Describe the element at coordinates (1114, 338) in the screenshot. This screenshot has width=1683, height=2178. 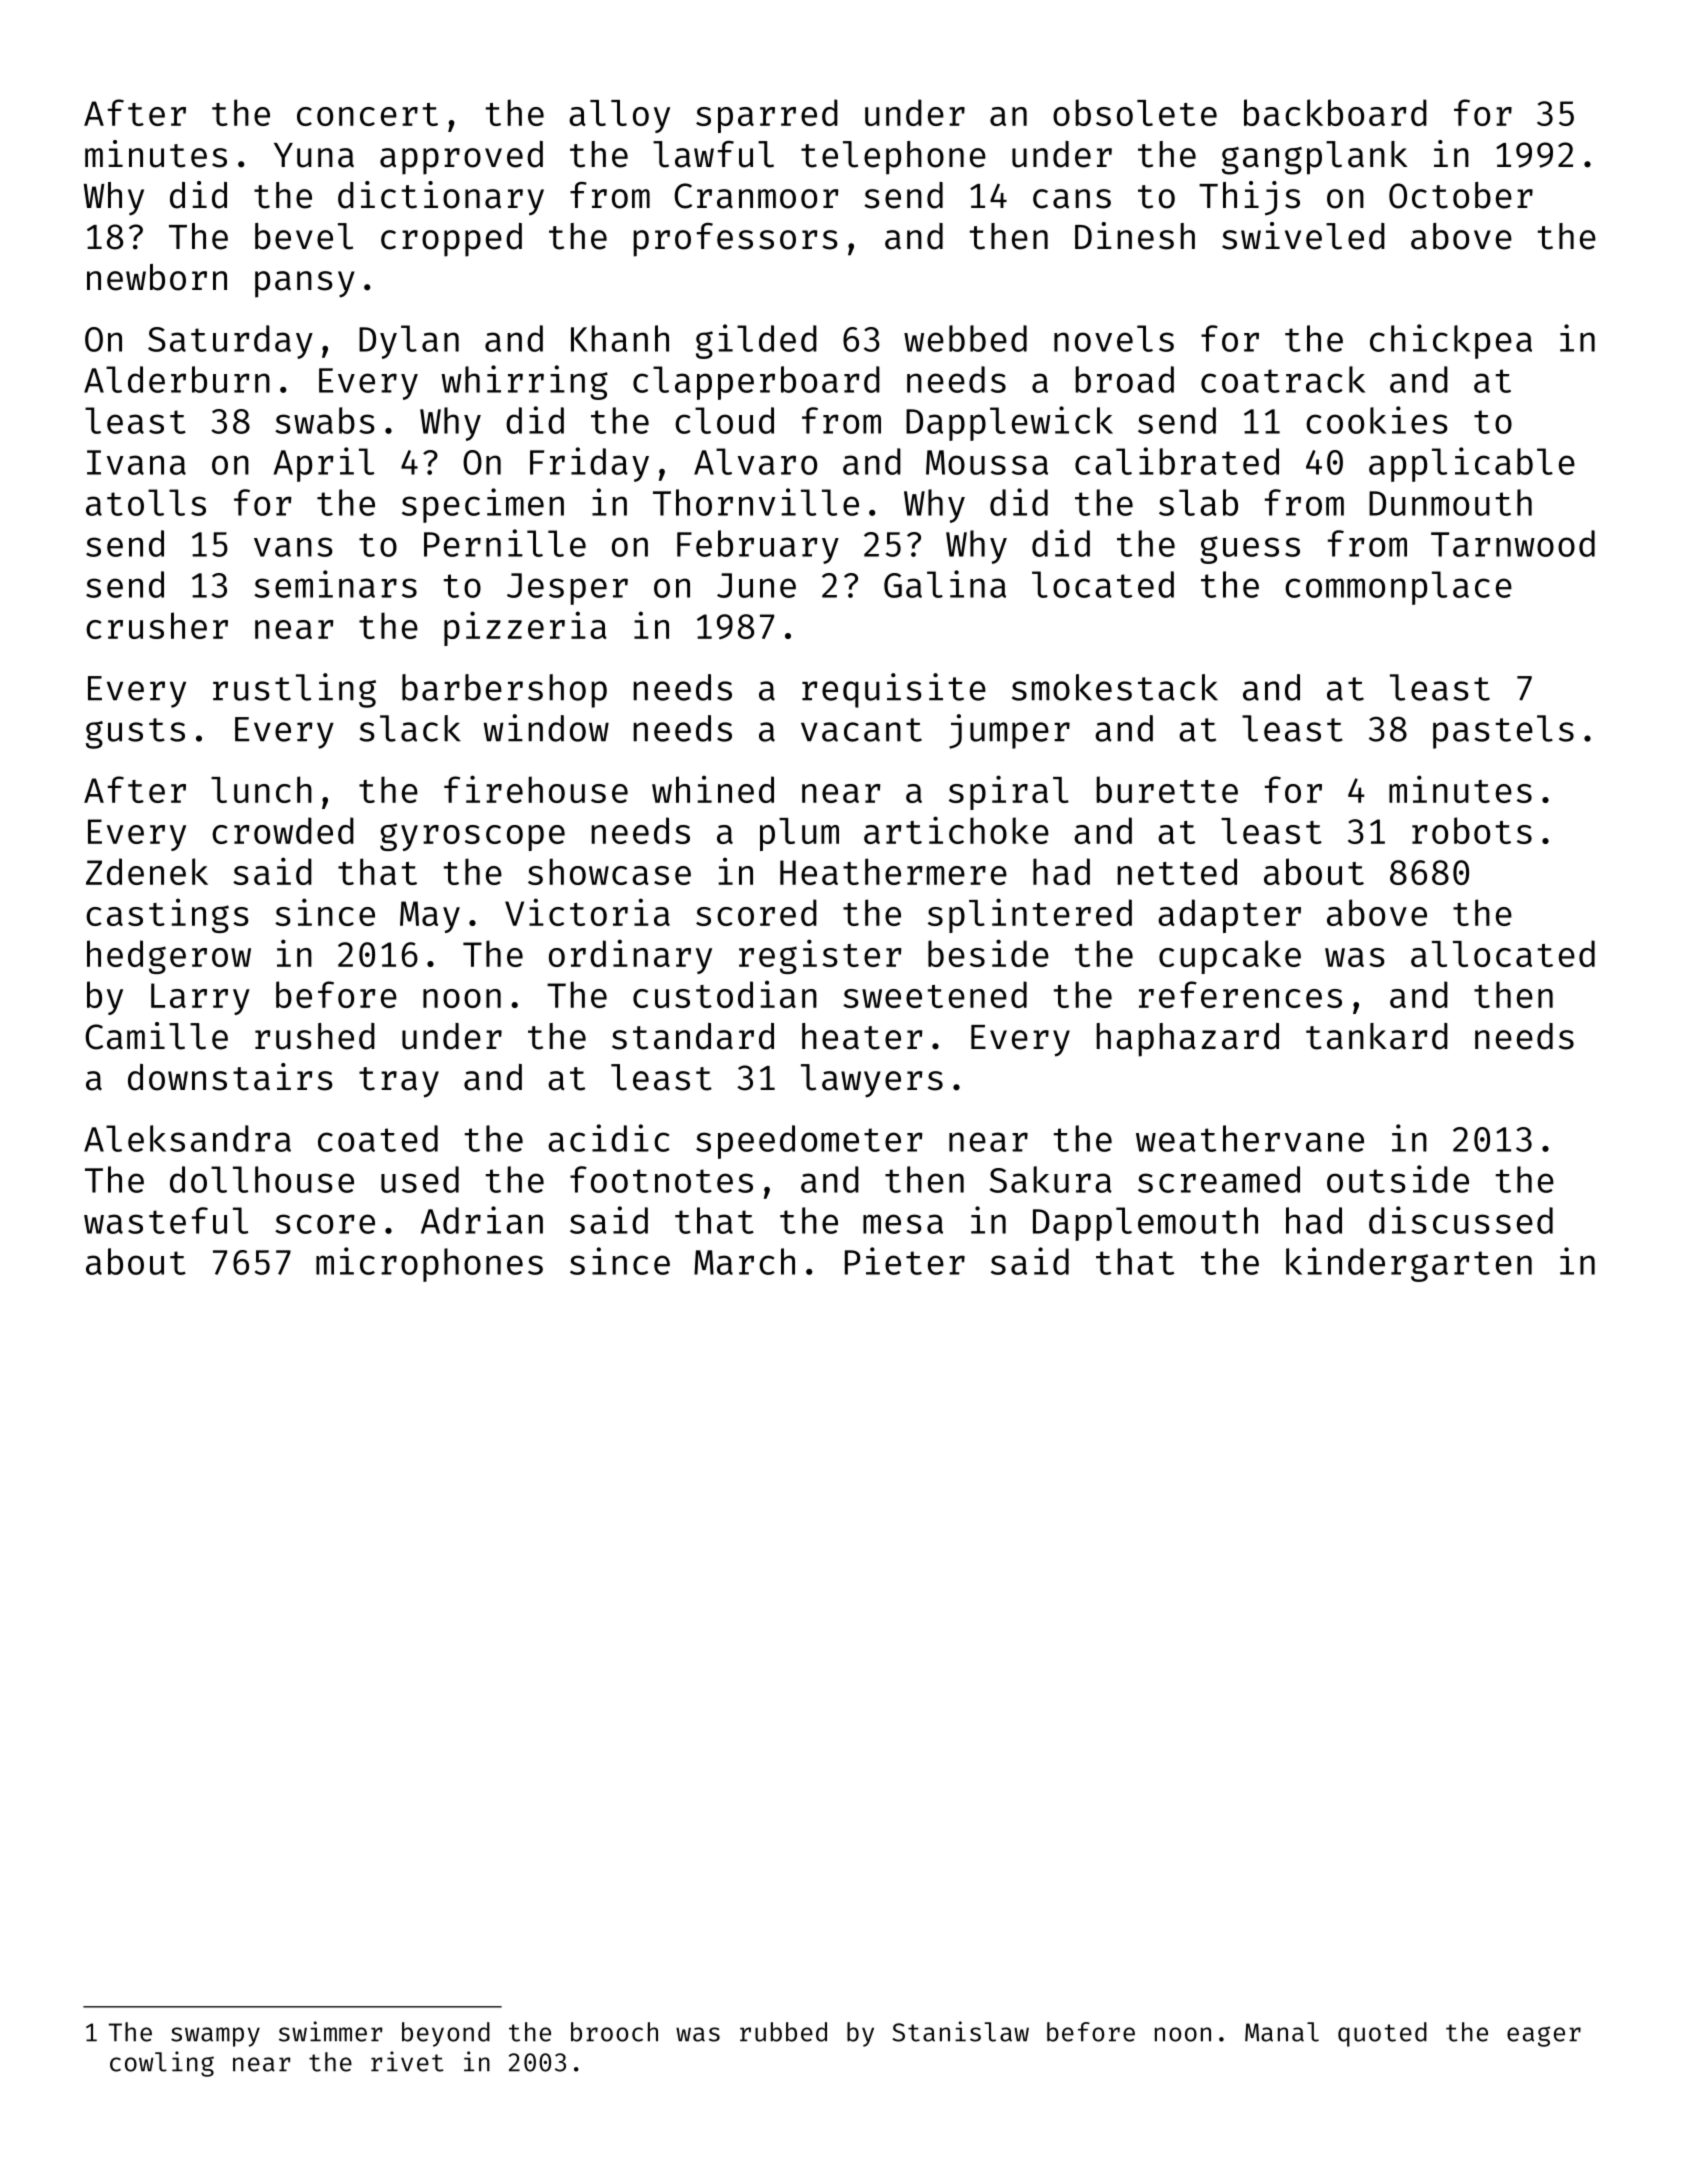
I see `novels` at that location.
